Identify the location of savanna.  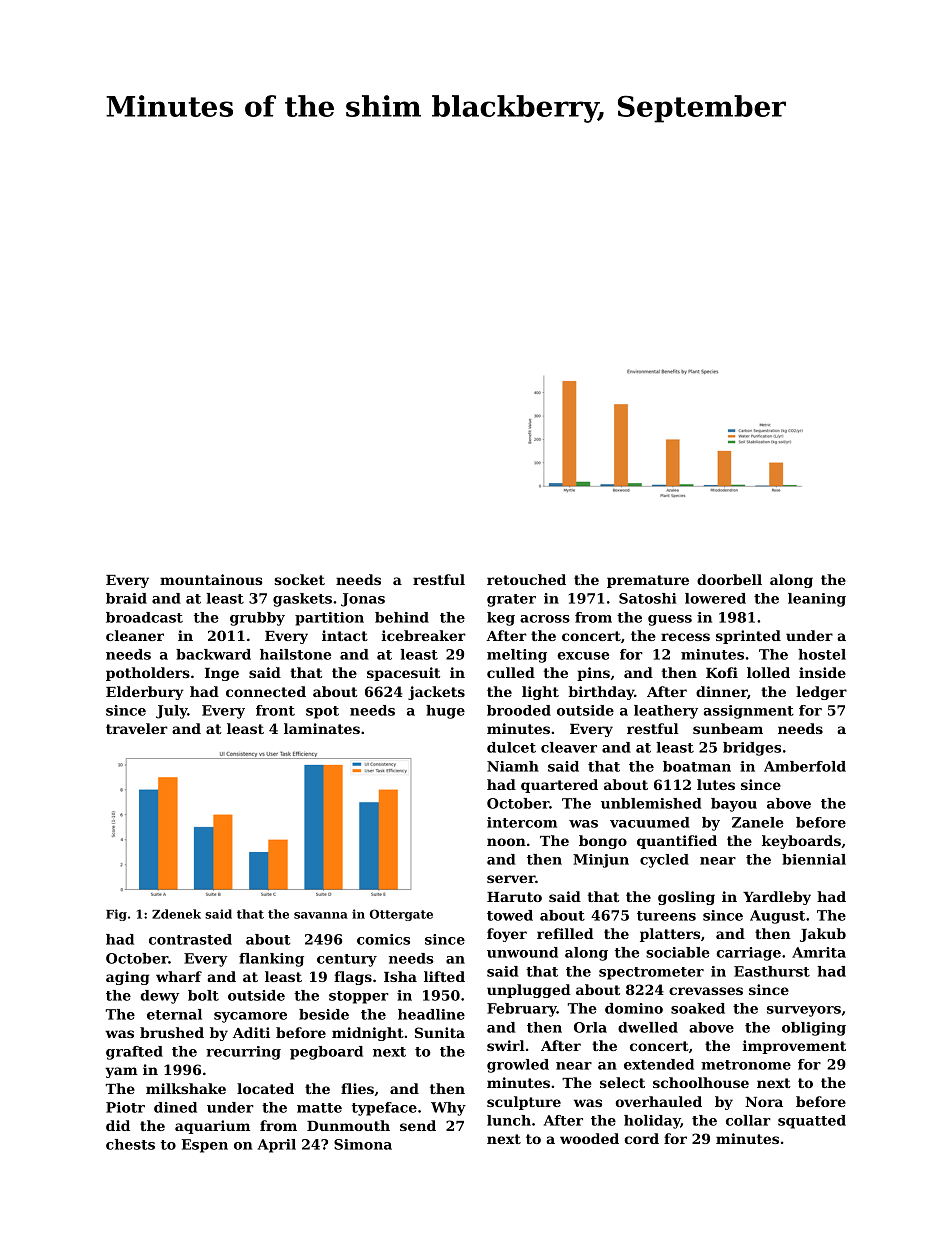
(321, 915).
